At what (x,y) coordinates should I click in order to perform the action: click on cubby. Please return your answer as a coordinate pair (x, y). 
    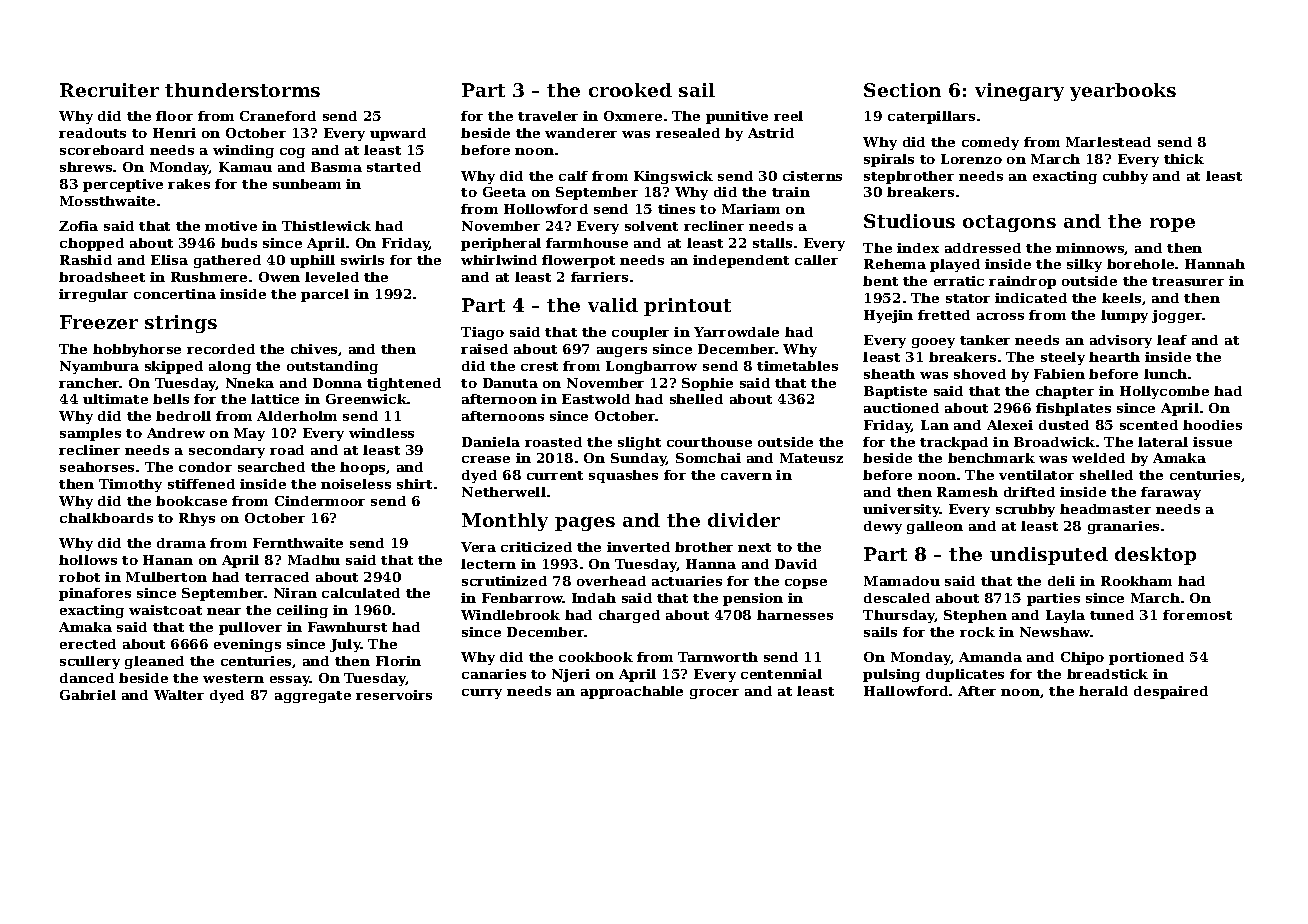
    Looking at the image, I should click on (1125, 177).
